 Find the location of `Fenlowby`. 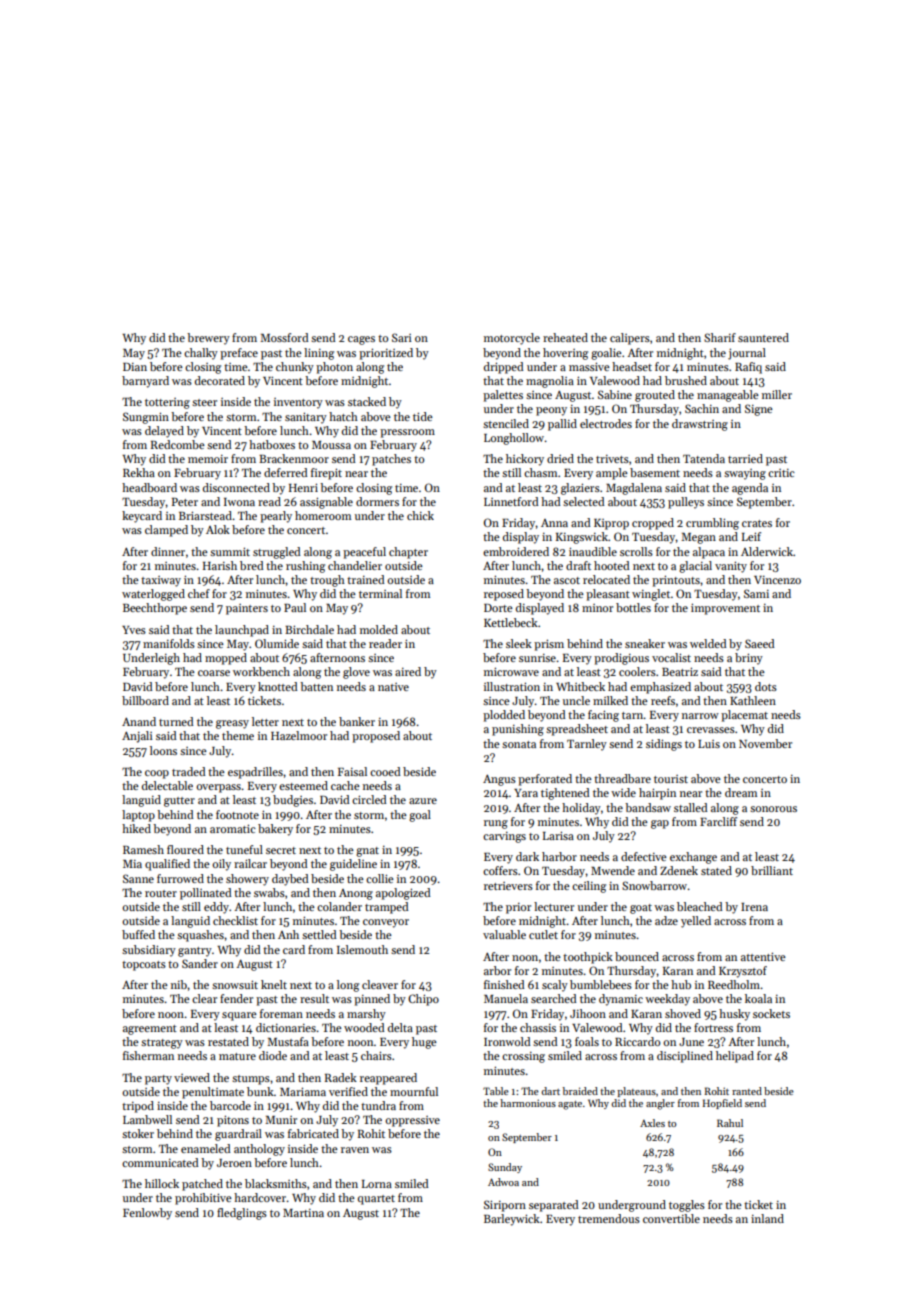

Fenlowby is located at coordinates (147, 1214).
